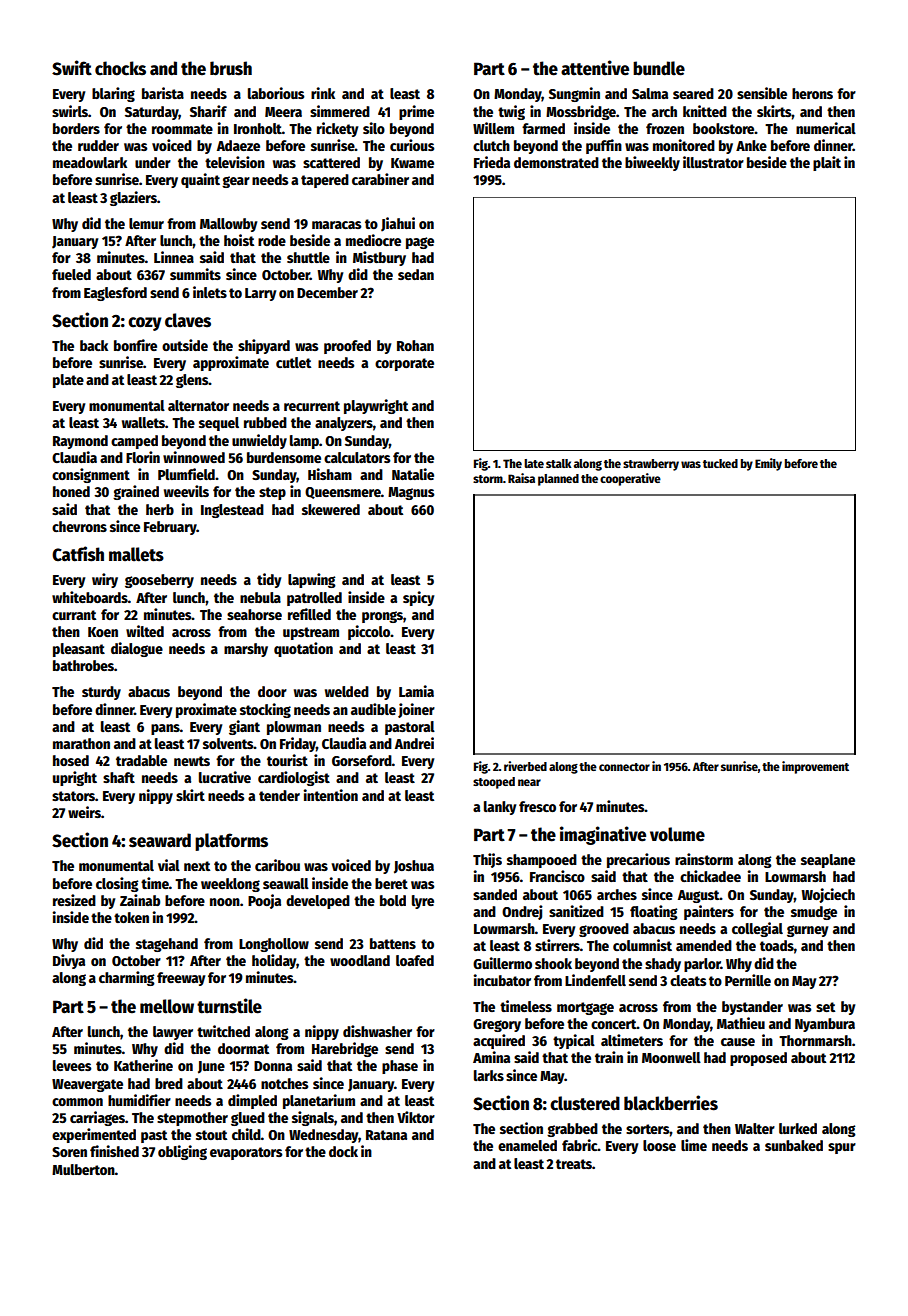  I want to click on Katherine, so click(143, 1065).
